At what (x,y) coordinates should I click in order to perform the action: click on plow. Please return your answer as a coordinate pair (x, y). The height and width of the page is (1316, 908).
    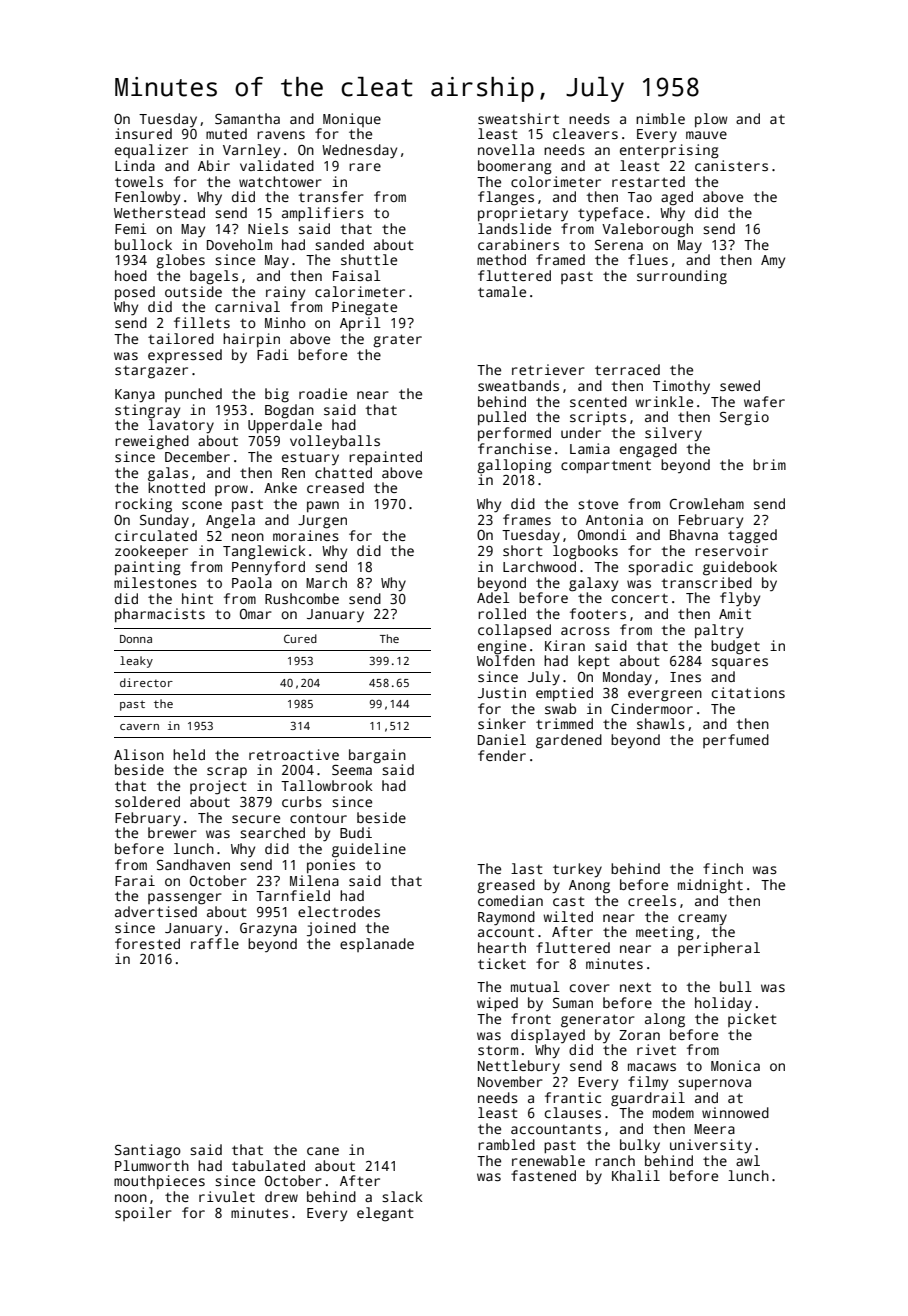
    Looking at the image, I should click on (711, 120).
